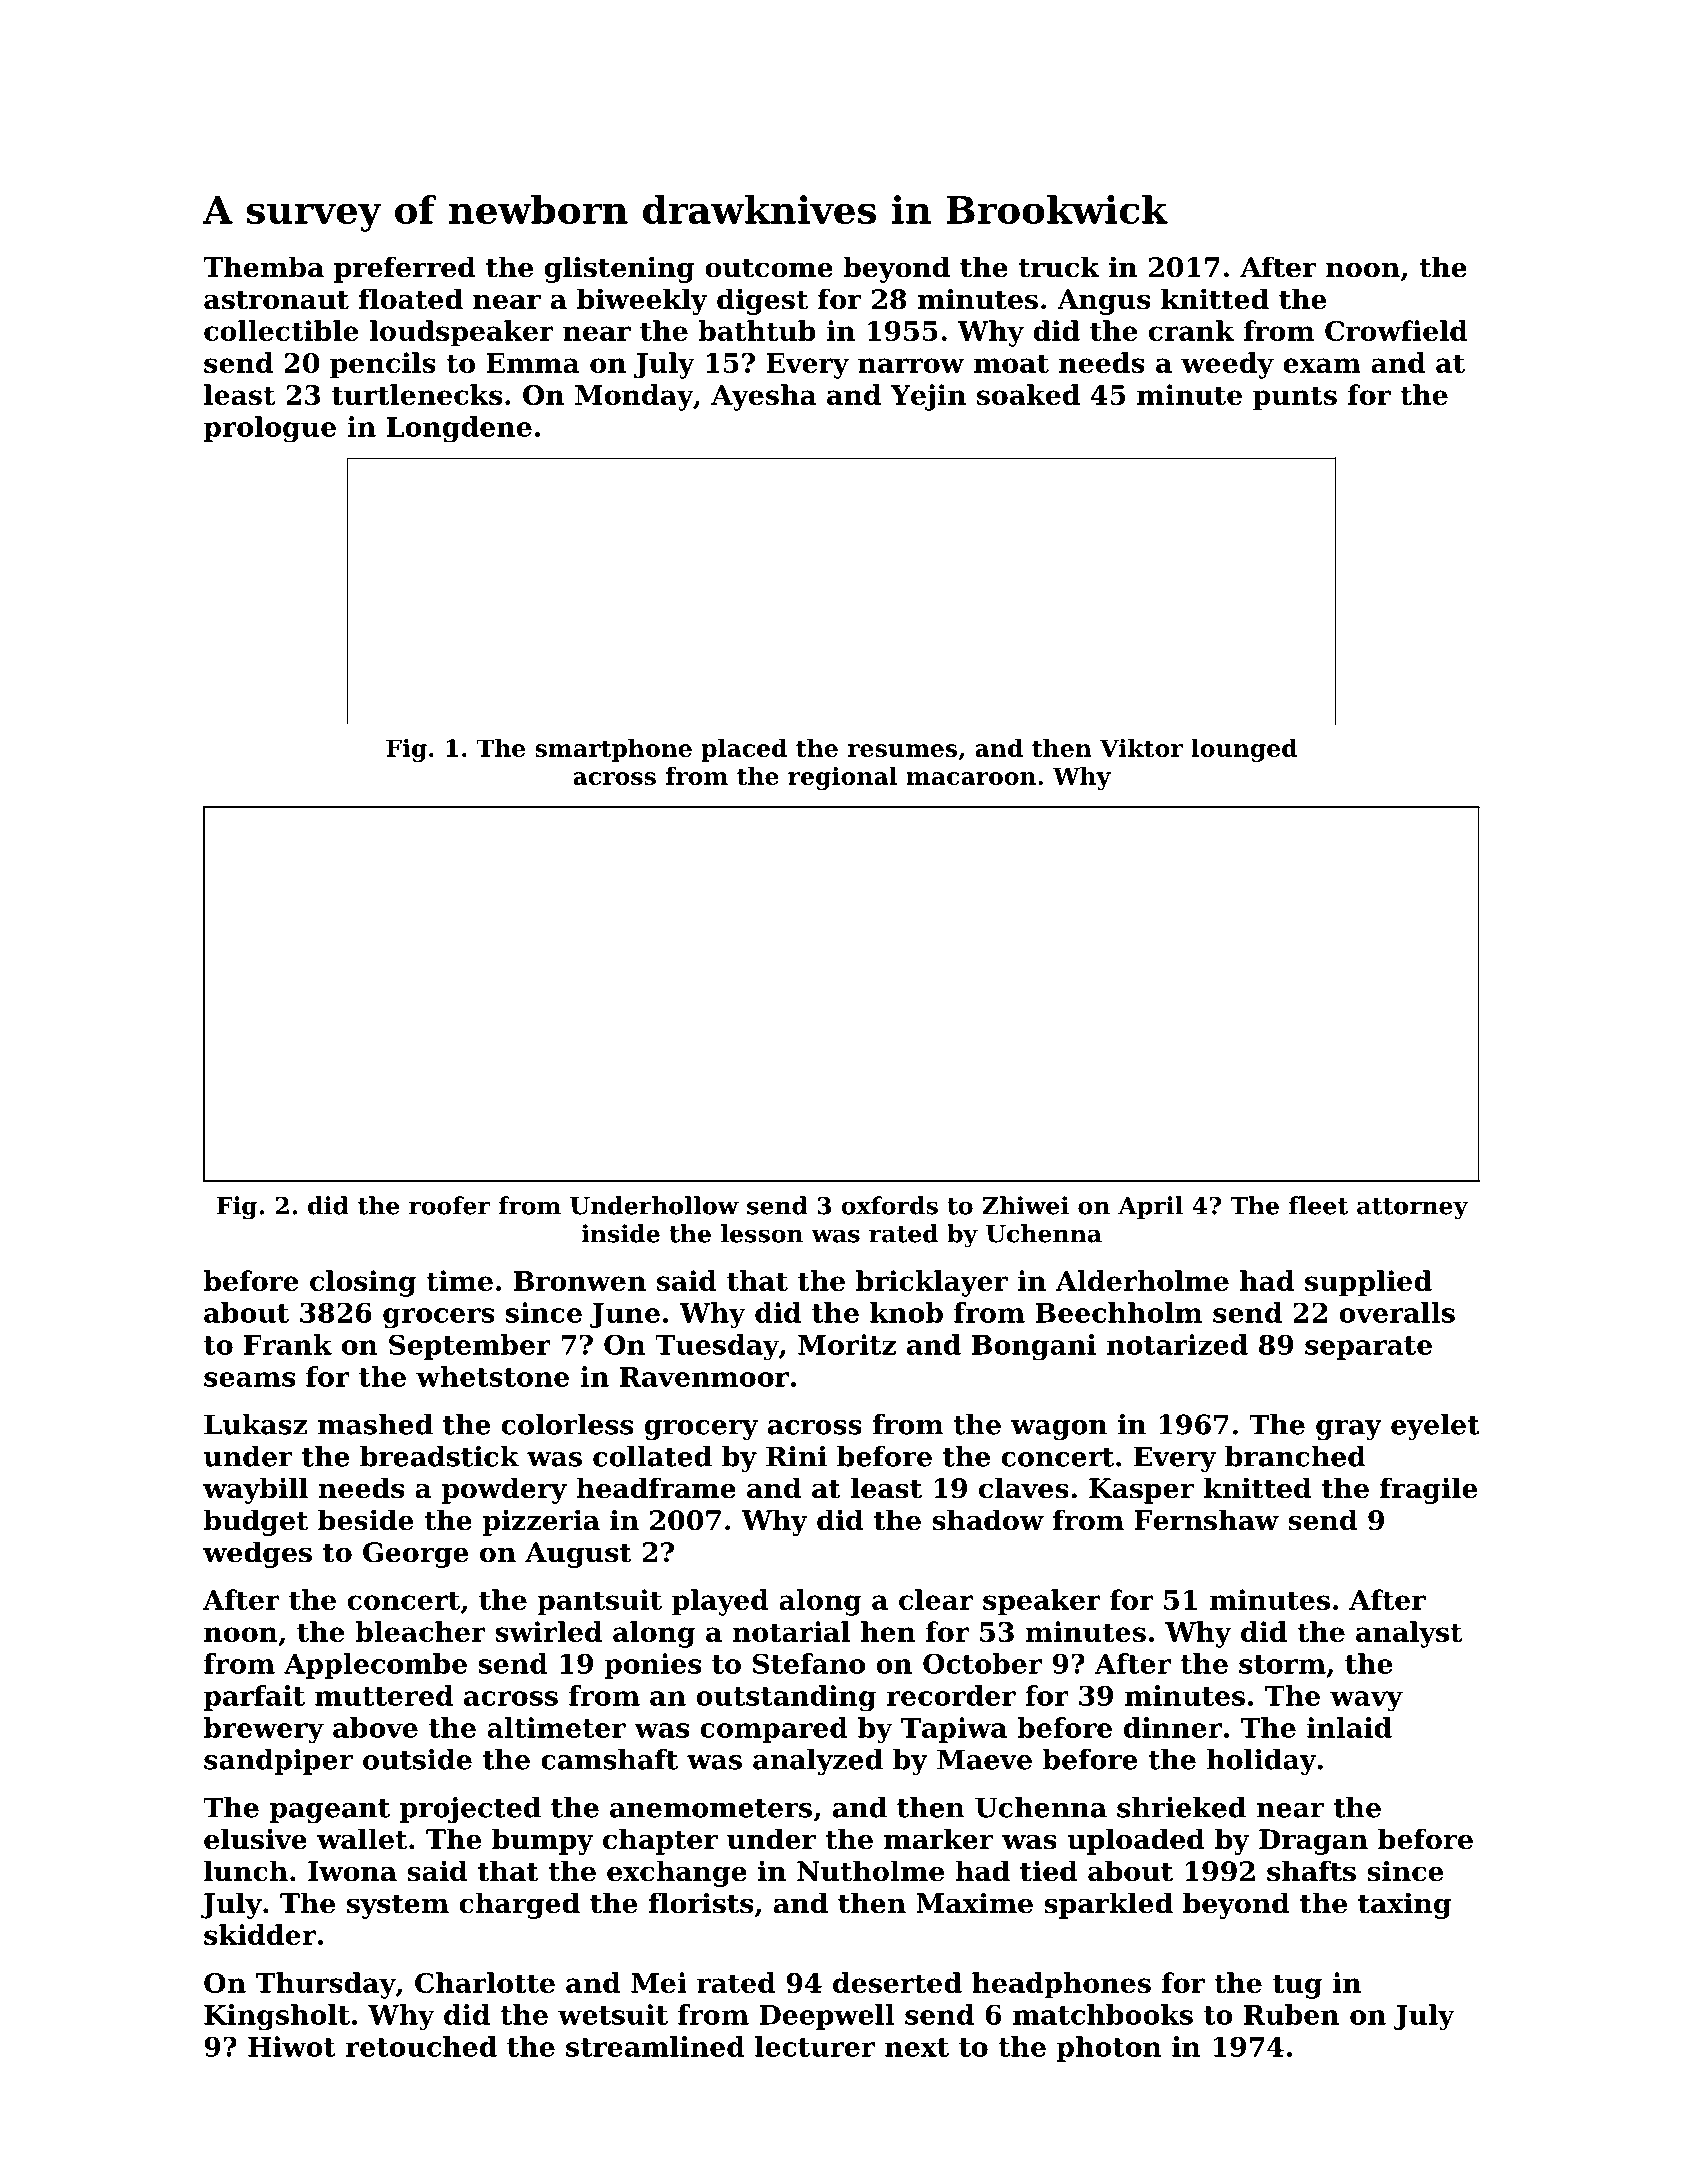  I want to click on regional, so click(842, 778).
